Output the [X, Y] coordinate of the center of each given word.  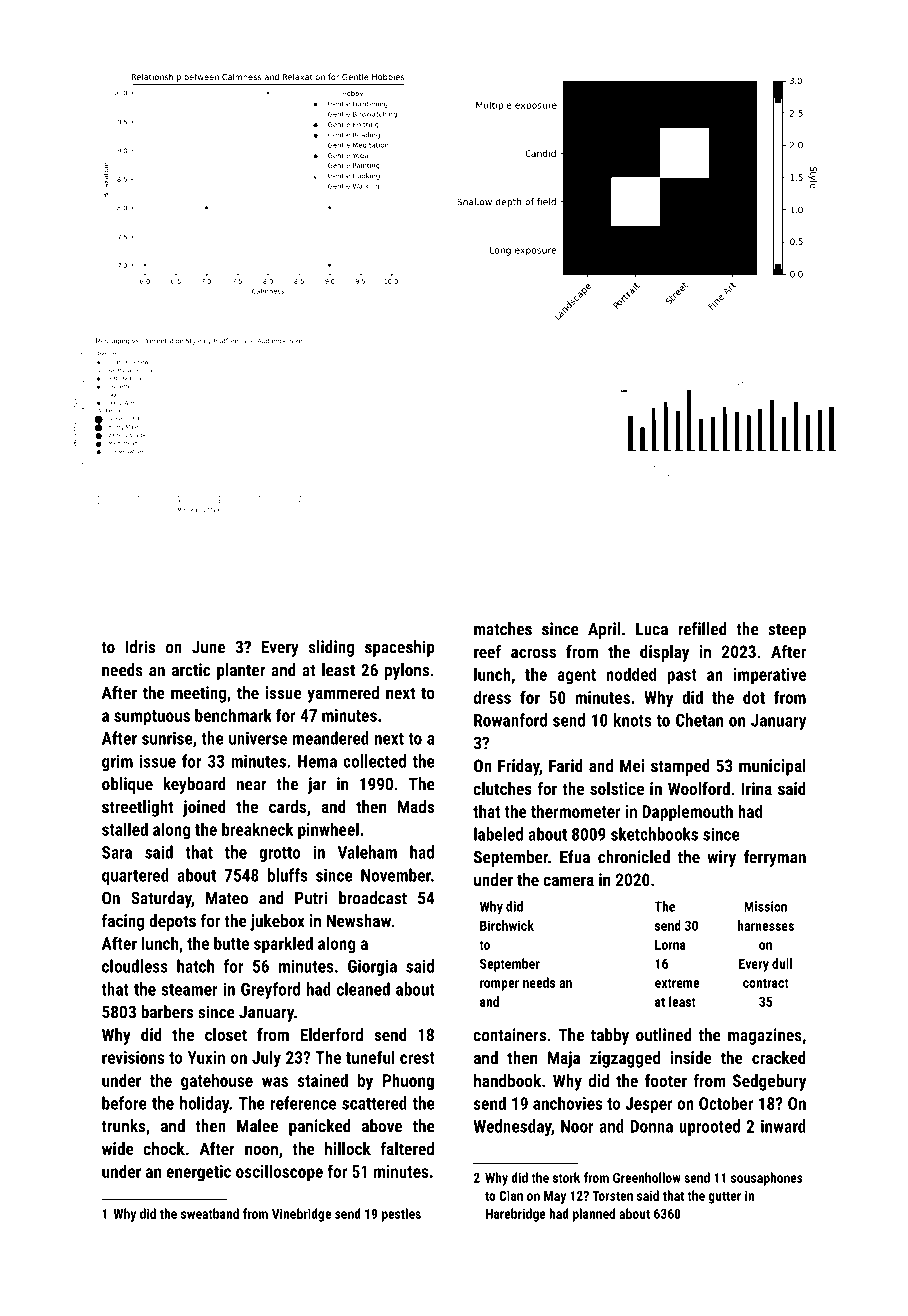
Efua [575, 857]
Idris [140, 647]
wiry [721, 858]
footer [666, 1080]
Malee [257, 1126]
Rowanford [510, 720]
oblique [127, 785]
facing [123, 922]
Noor [577, 1126]
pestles [401, 1215]
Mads [416, 806]
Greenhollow [647, 1177]
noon [261, 1150]
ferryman [775, 858]
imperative [770, 676]
